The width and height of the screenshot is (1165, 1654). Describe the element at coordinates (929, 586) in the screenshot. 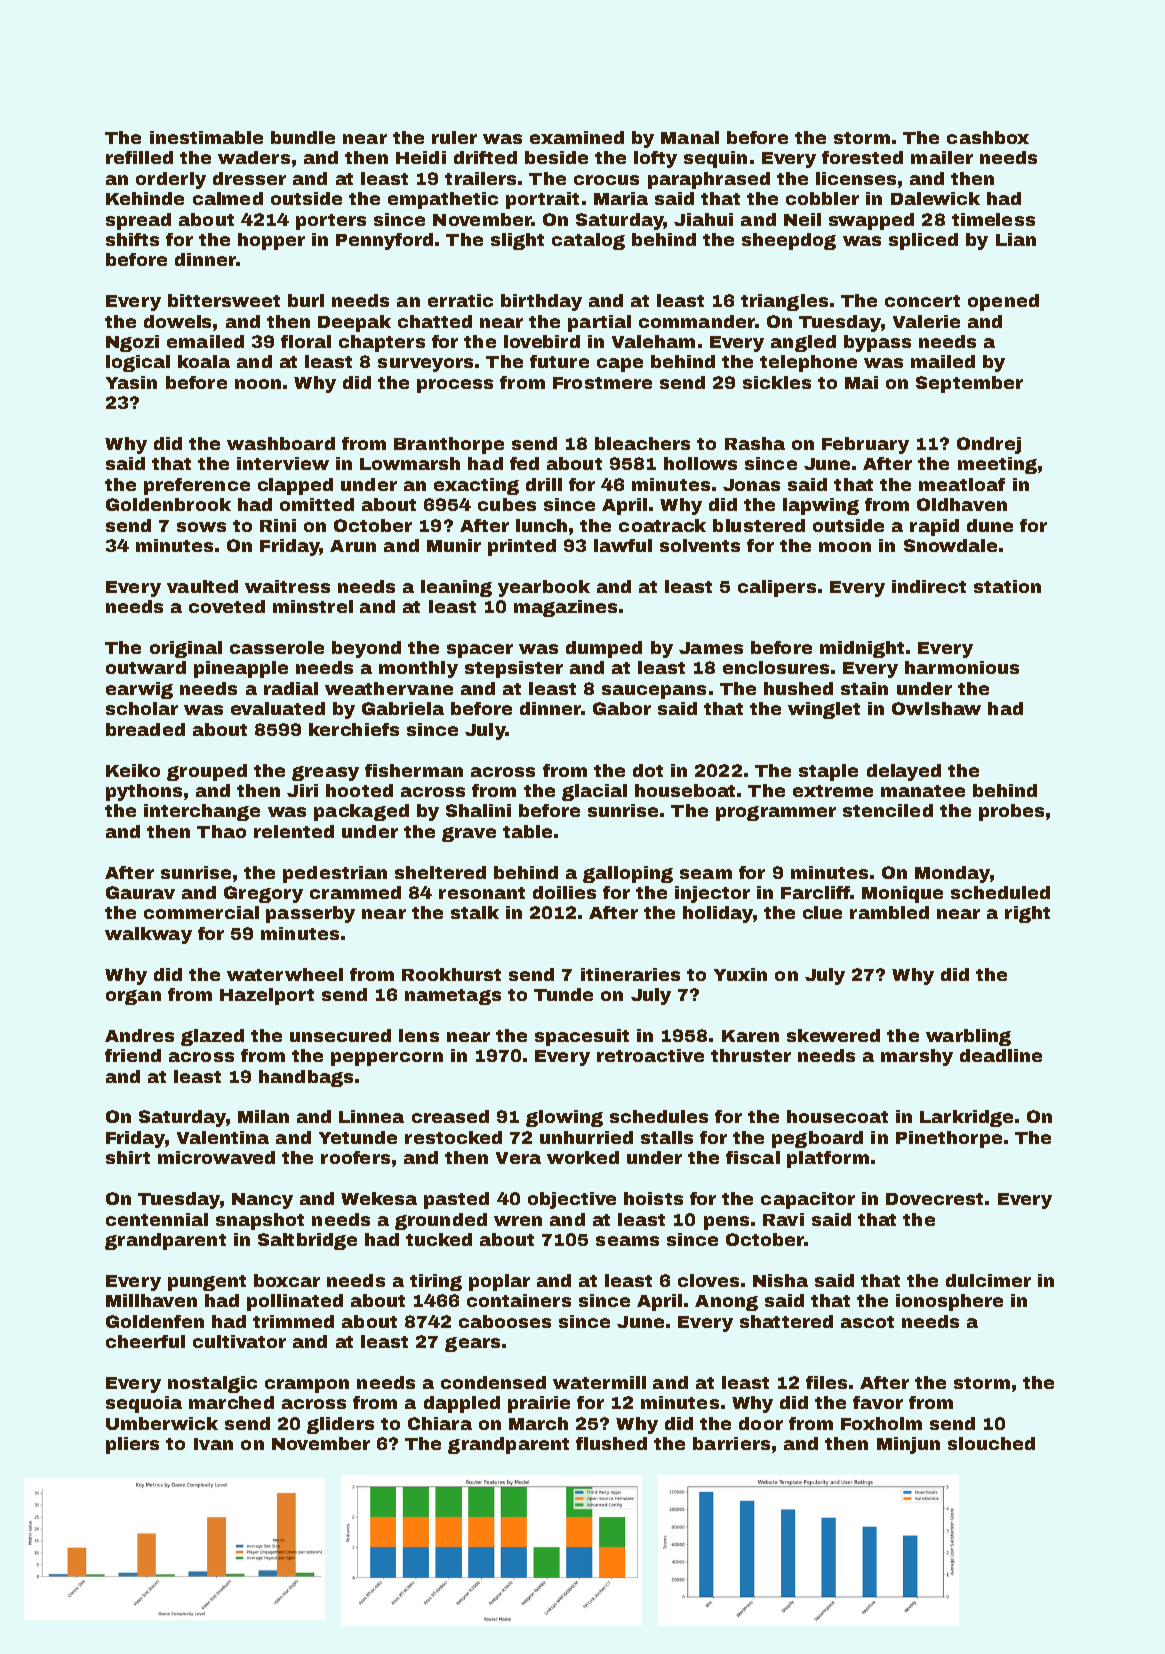

I see `indirect` at that location.
